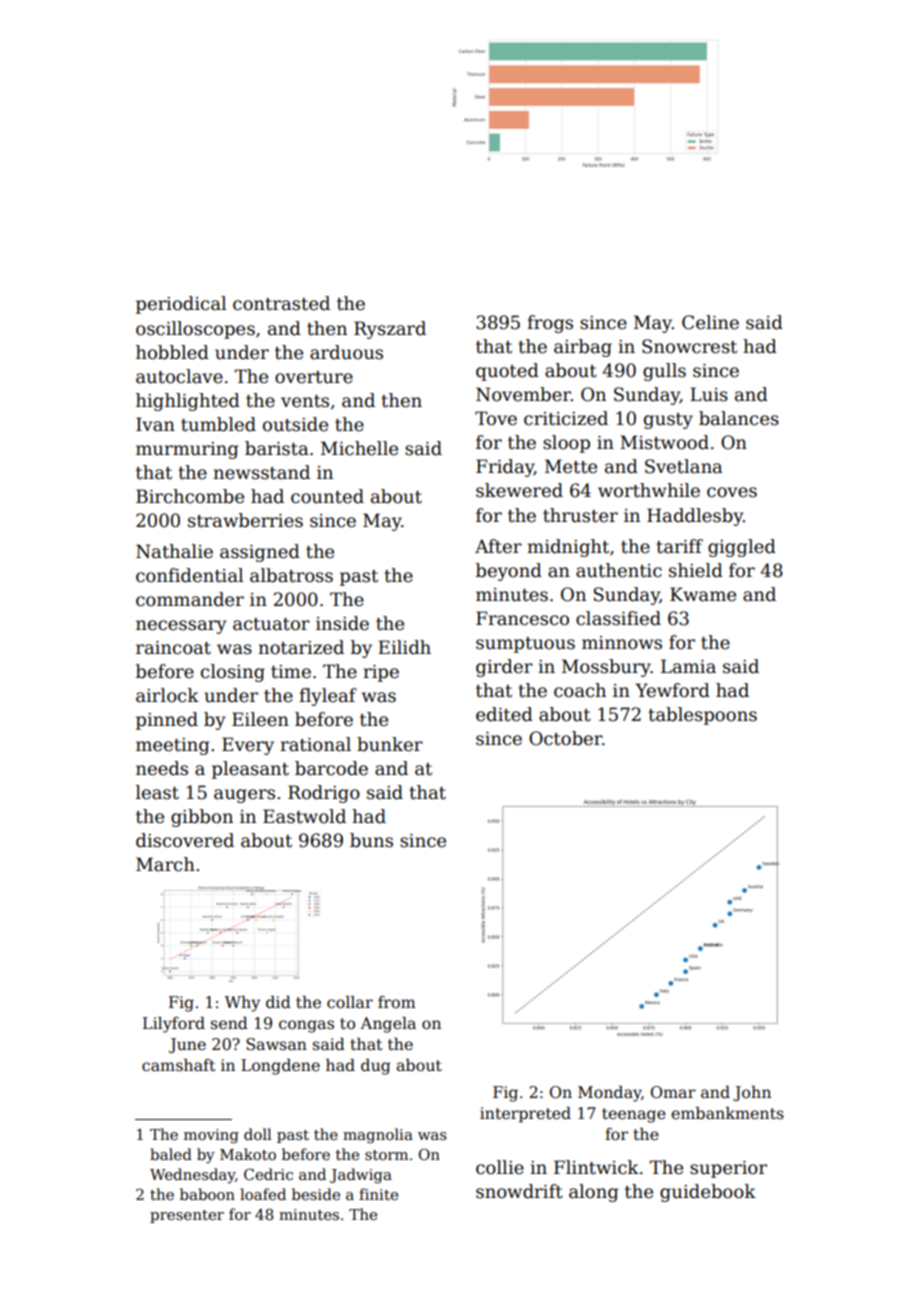 The image size is (924, 1314). What do you see at coordinates (202, 818) in the screenshot?
I see `gibbon` at bounding box center [202, 818].
